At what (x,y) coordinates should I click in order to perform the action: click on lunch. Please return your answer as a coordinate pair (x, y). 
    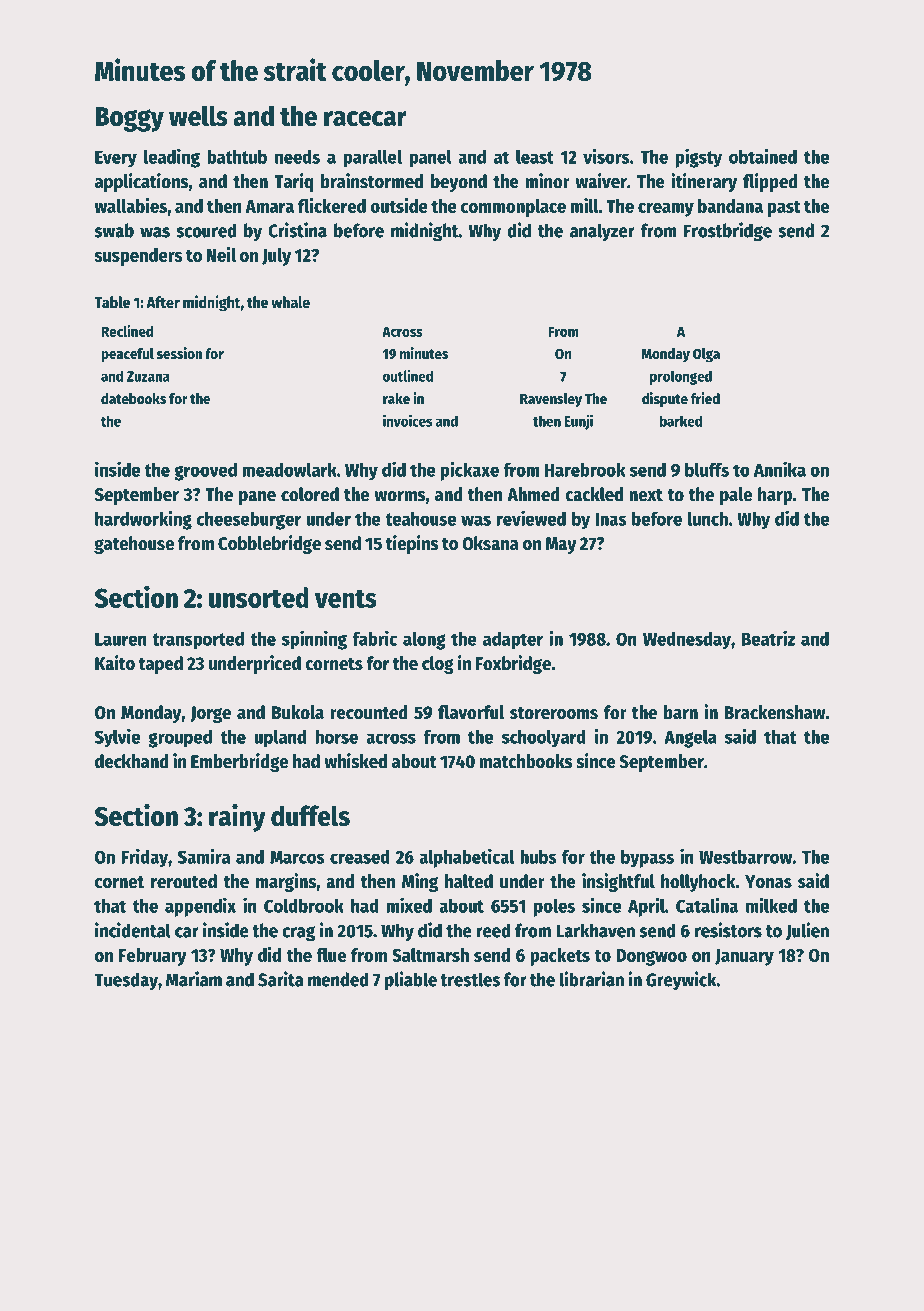
    Looking at the image, I should click on (708, 518).
